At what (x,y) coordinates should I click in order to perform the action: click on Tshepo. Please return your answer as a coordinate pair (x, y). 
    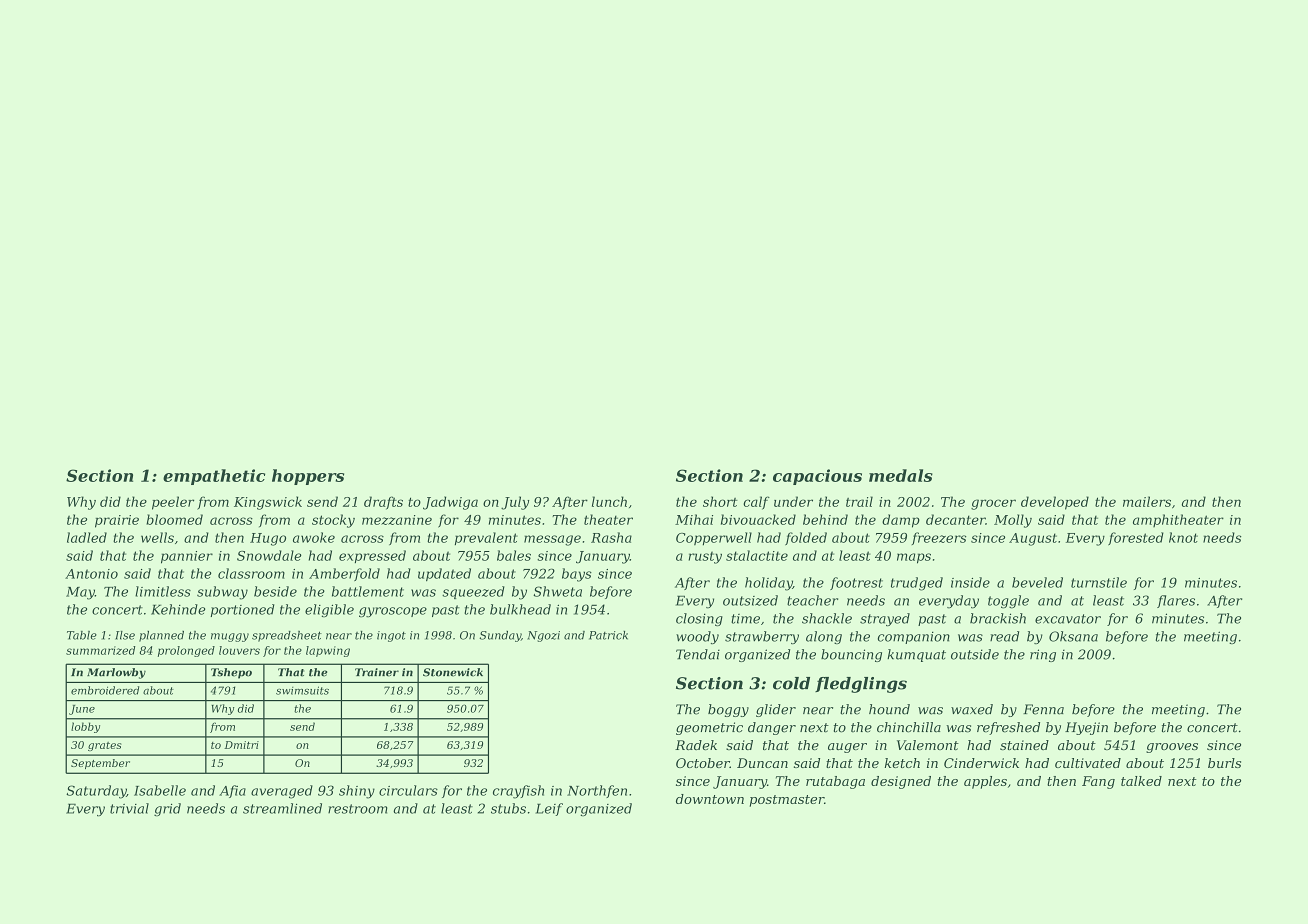
    Looking at the image, I should click on (231, 673).
